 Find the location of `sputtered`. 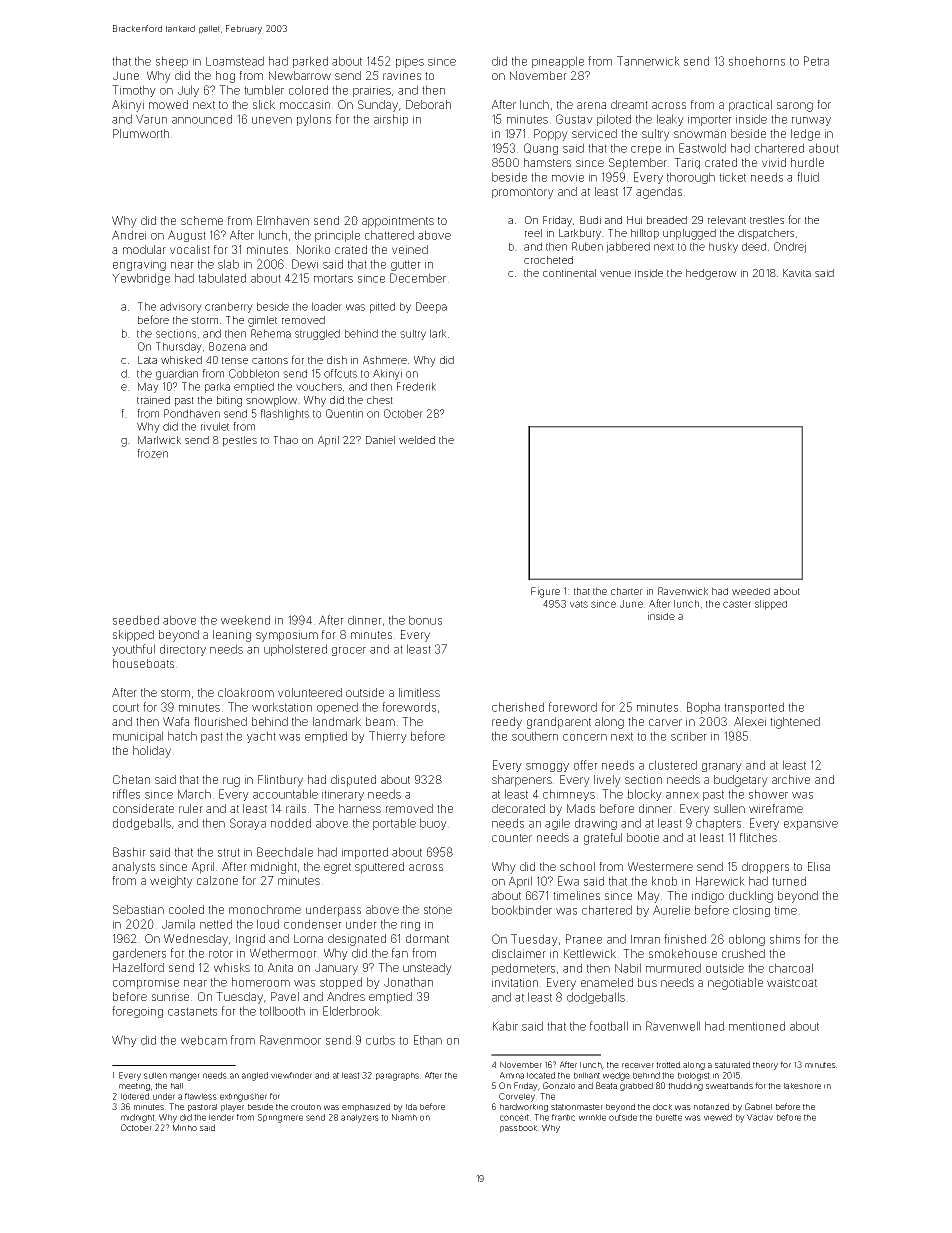

sputtered is located at coordinates (379, 868).
